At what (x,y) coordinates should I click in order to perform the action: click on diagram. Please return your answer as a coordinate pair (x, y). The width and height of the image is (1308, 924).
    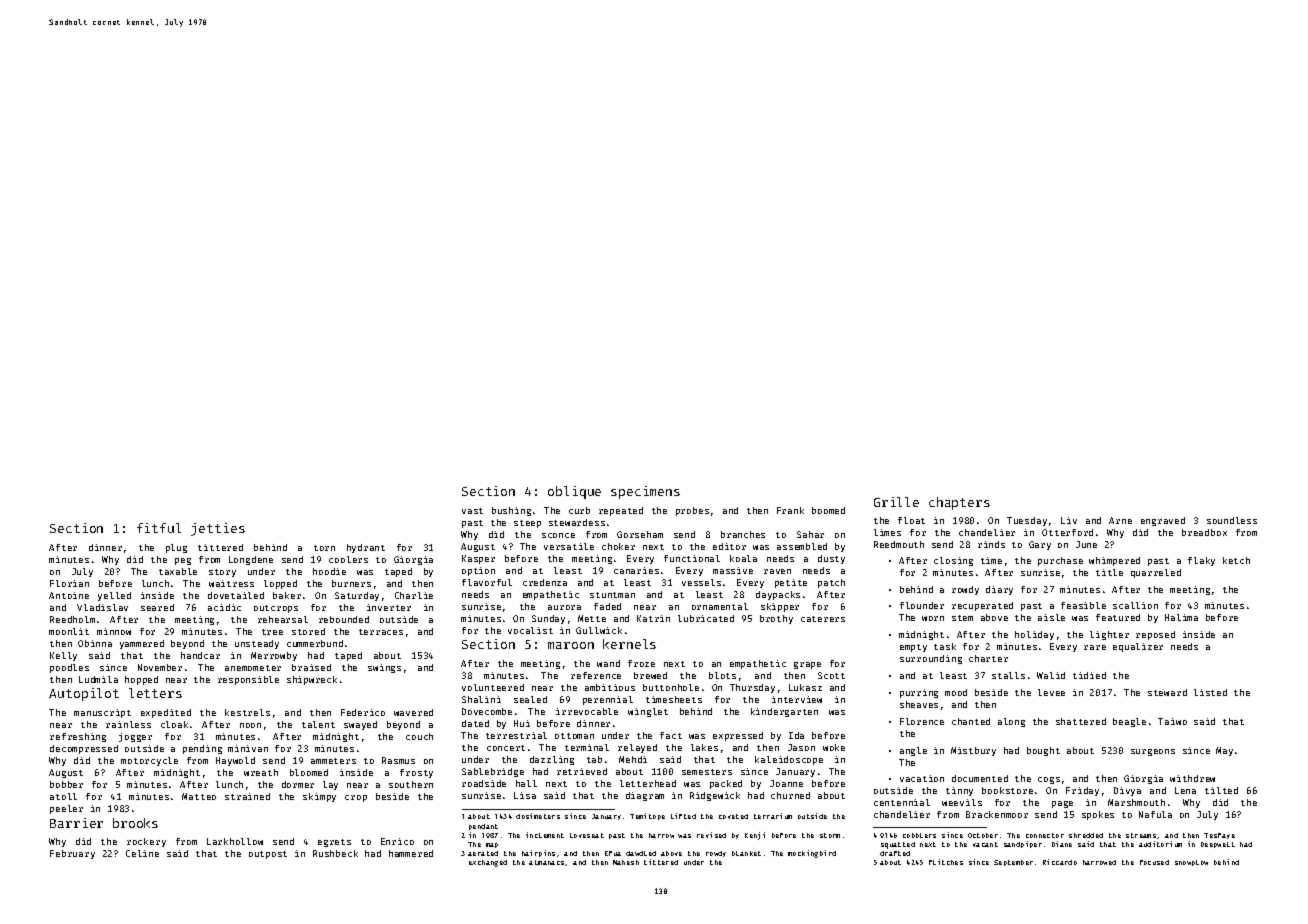
    Looking at the image, I should click on (645, 796).
